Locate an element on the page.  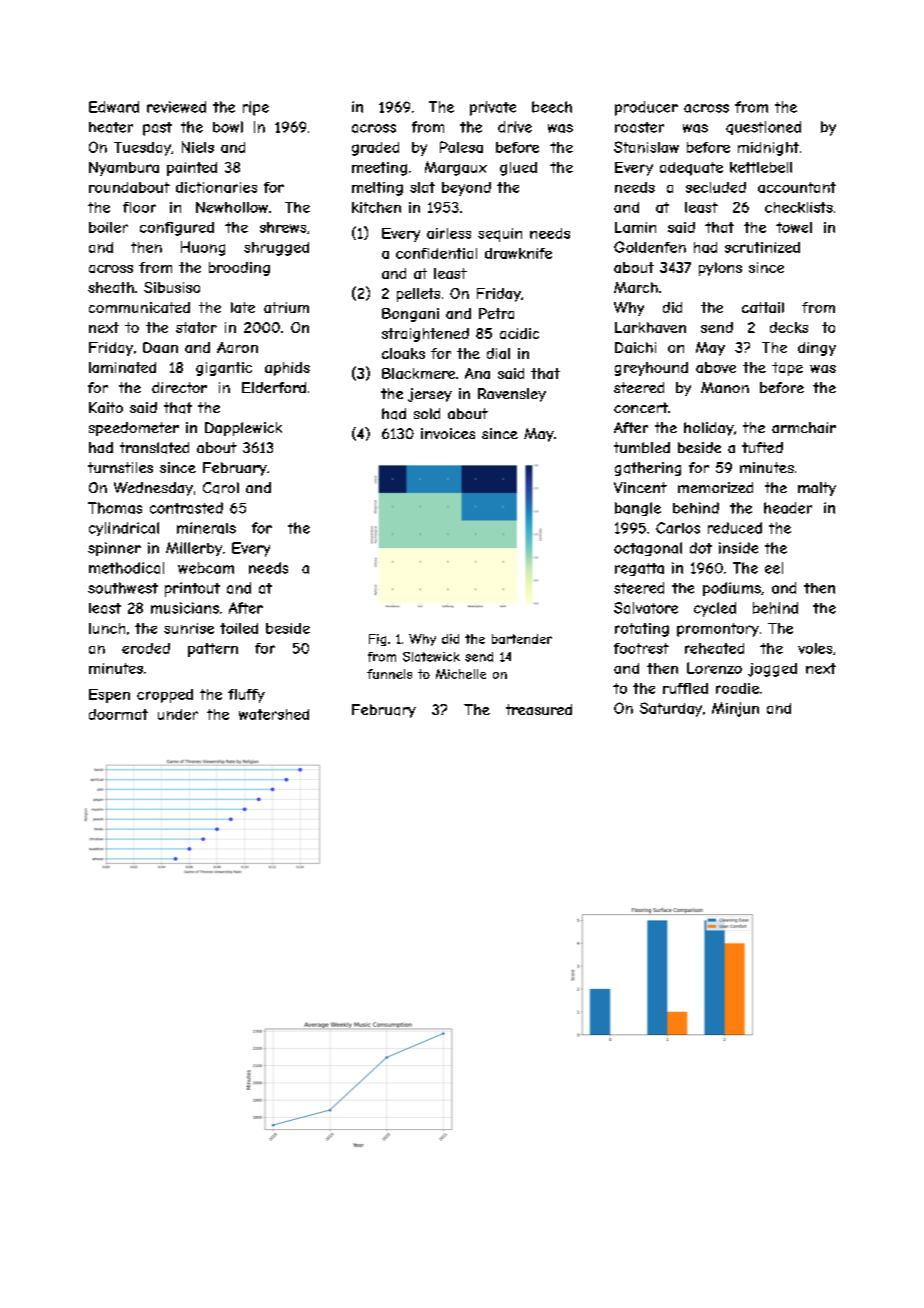
bangle is located at coordinates (638, 509).
